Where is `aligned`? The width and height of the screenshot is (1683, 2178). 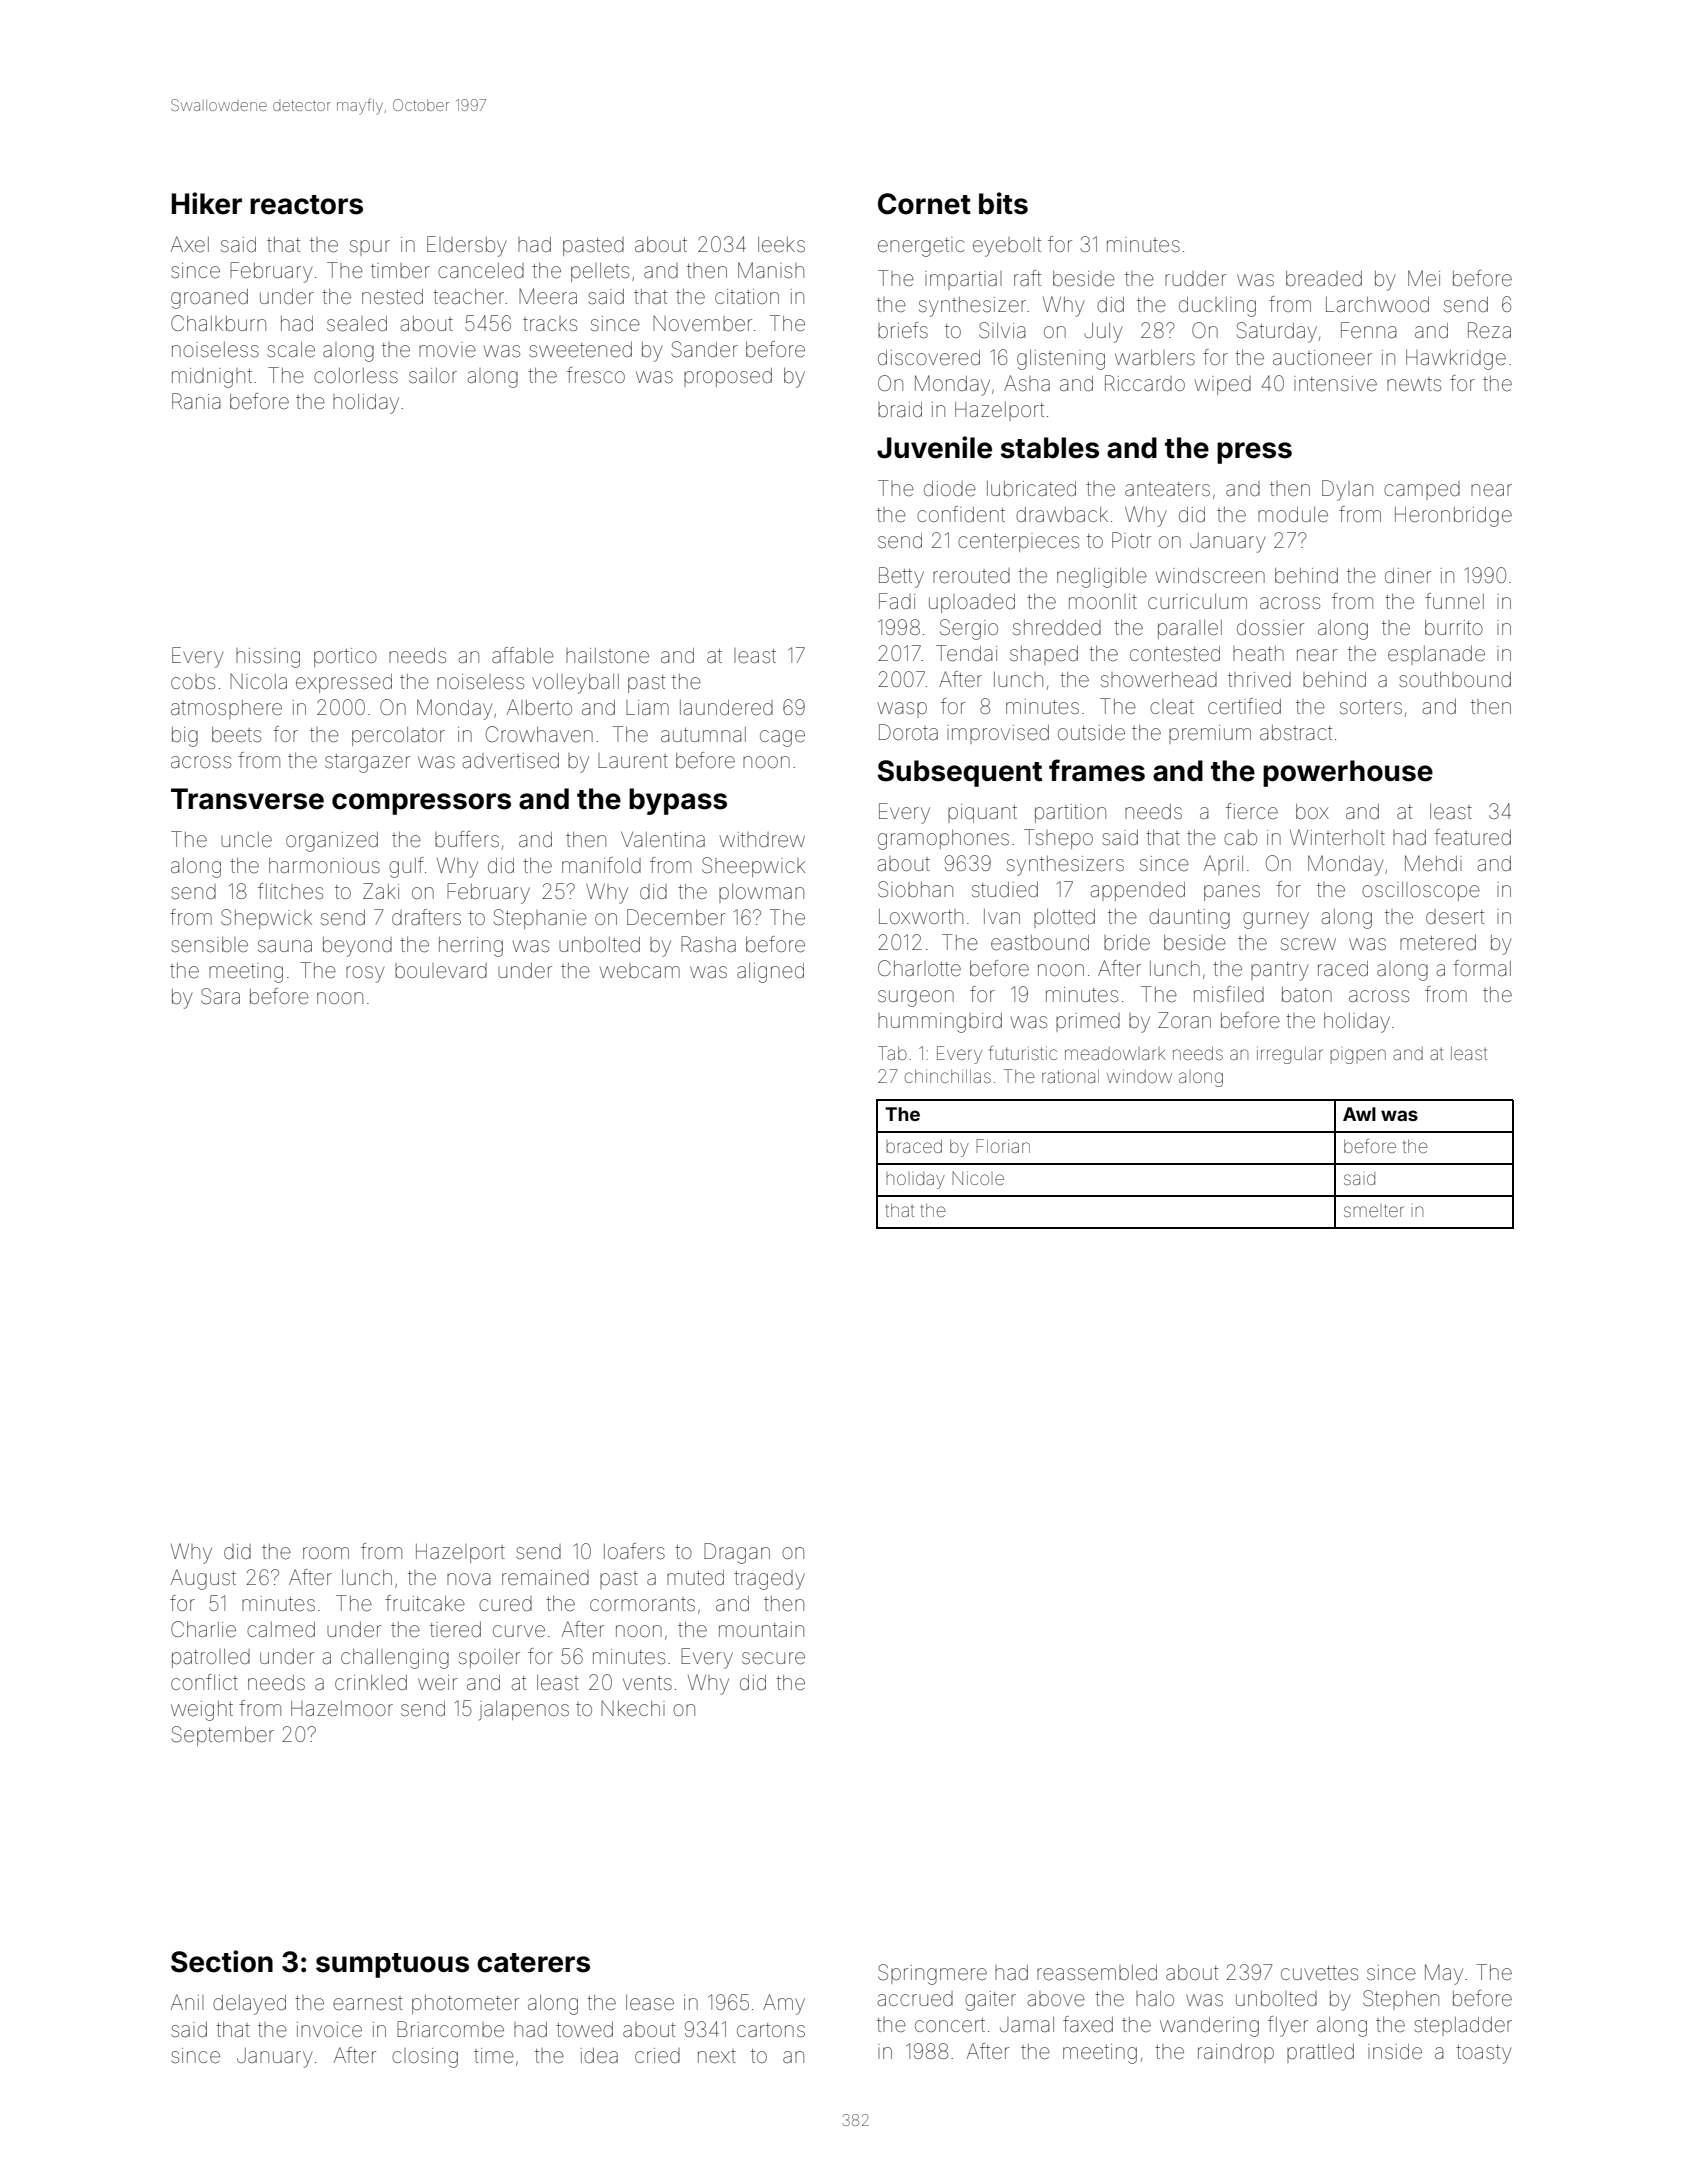
aligned is located at coordinates (770, 973).
